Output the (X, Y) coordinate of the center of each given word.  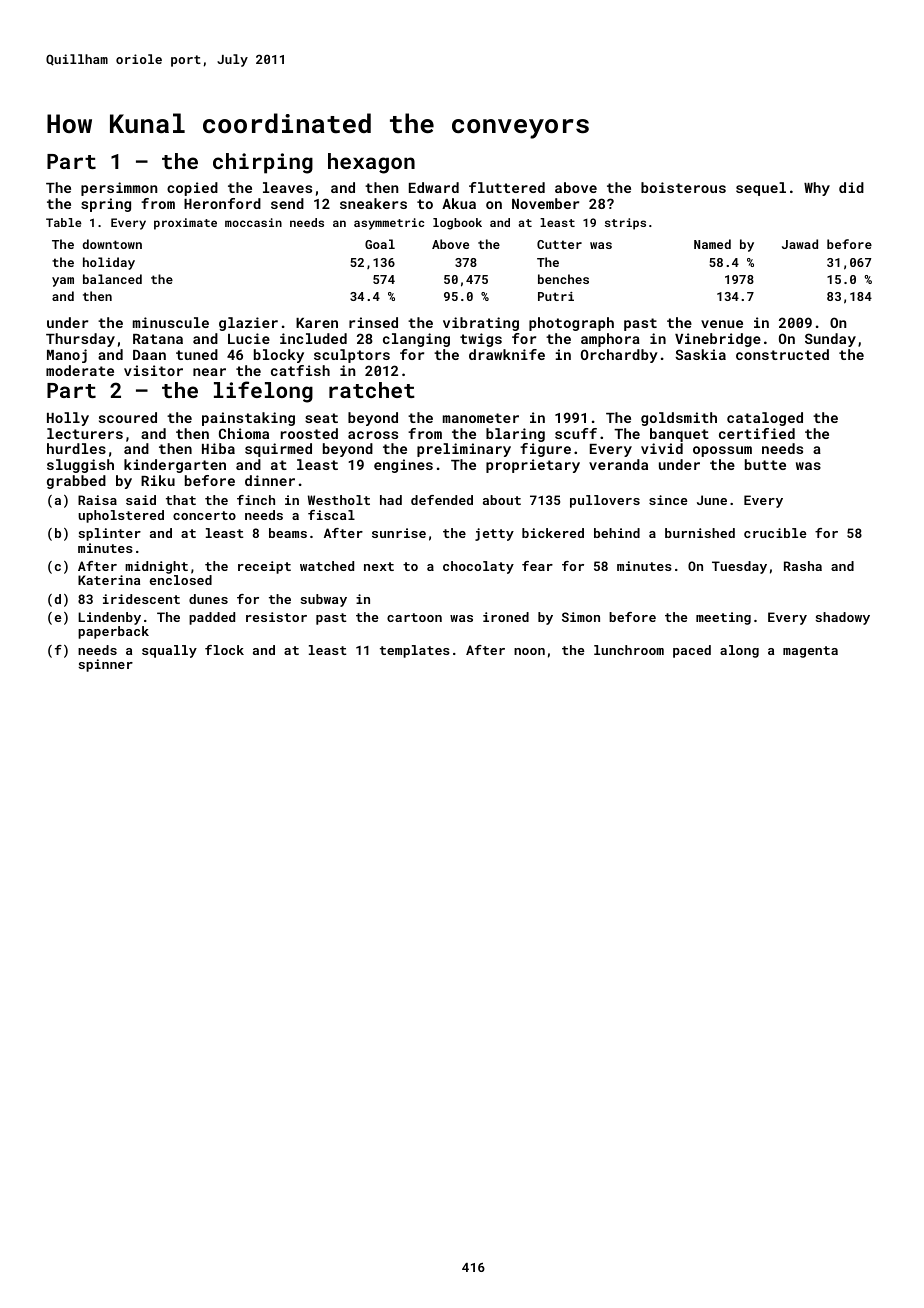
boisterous (683, 187)
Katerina (109, 580)
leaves (287, 187)
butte (765, 464)
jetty (494, 534)
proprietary (533, 466)
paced (692, 651)
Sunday (830, 340)
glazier (248, 324)
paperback (113, 632)
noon (529, 651)
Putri (556, 296)
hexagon (371, 163)
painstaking (248, 419)
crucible (775, 533)
